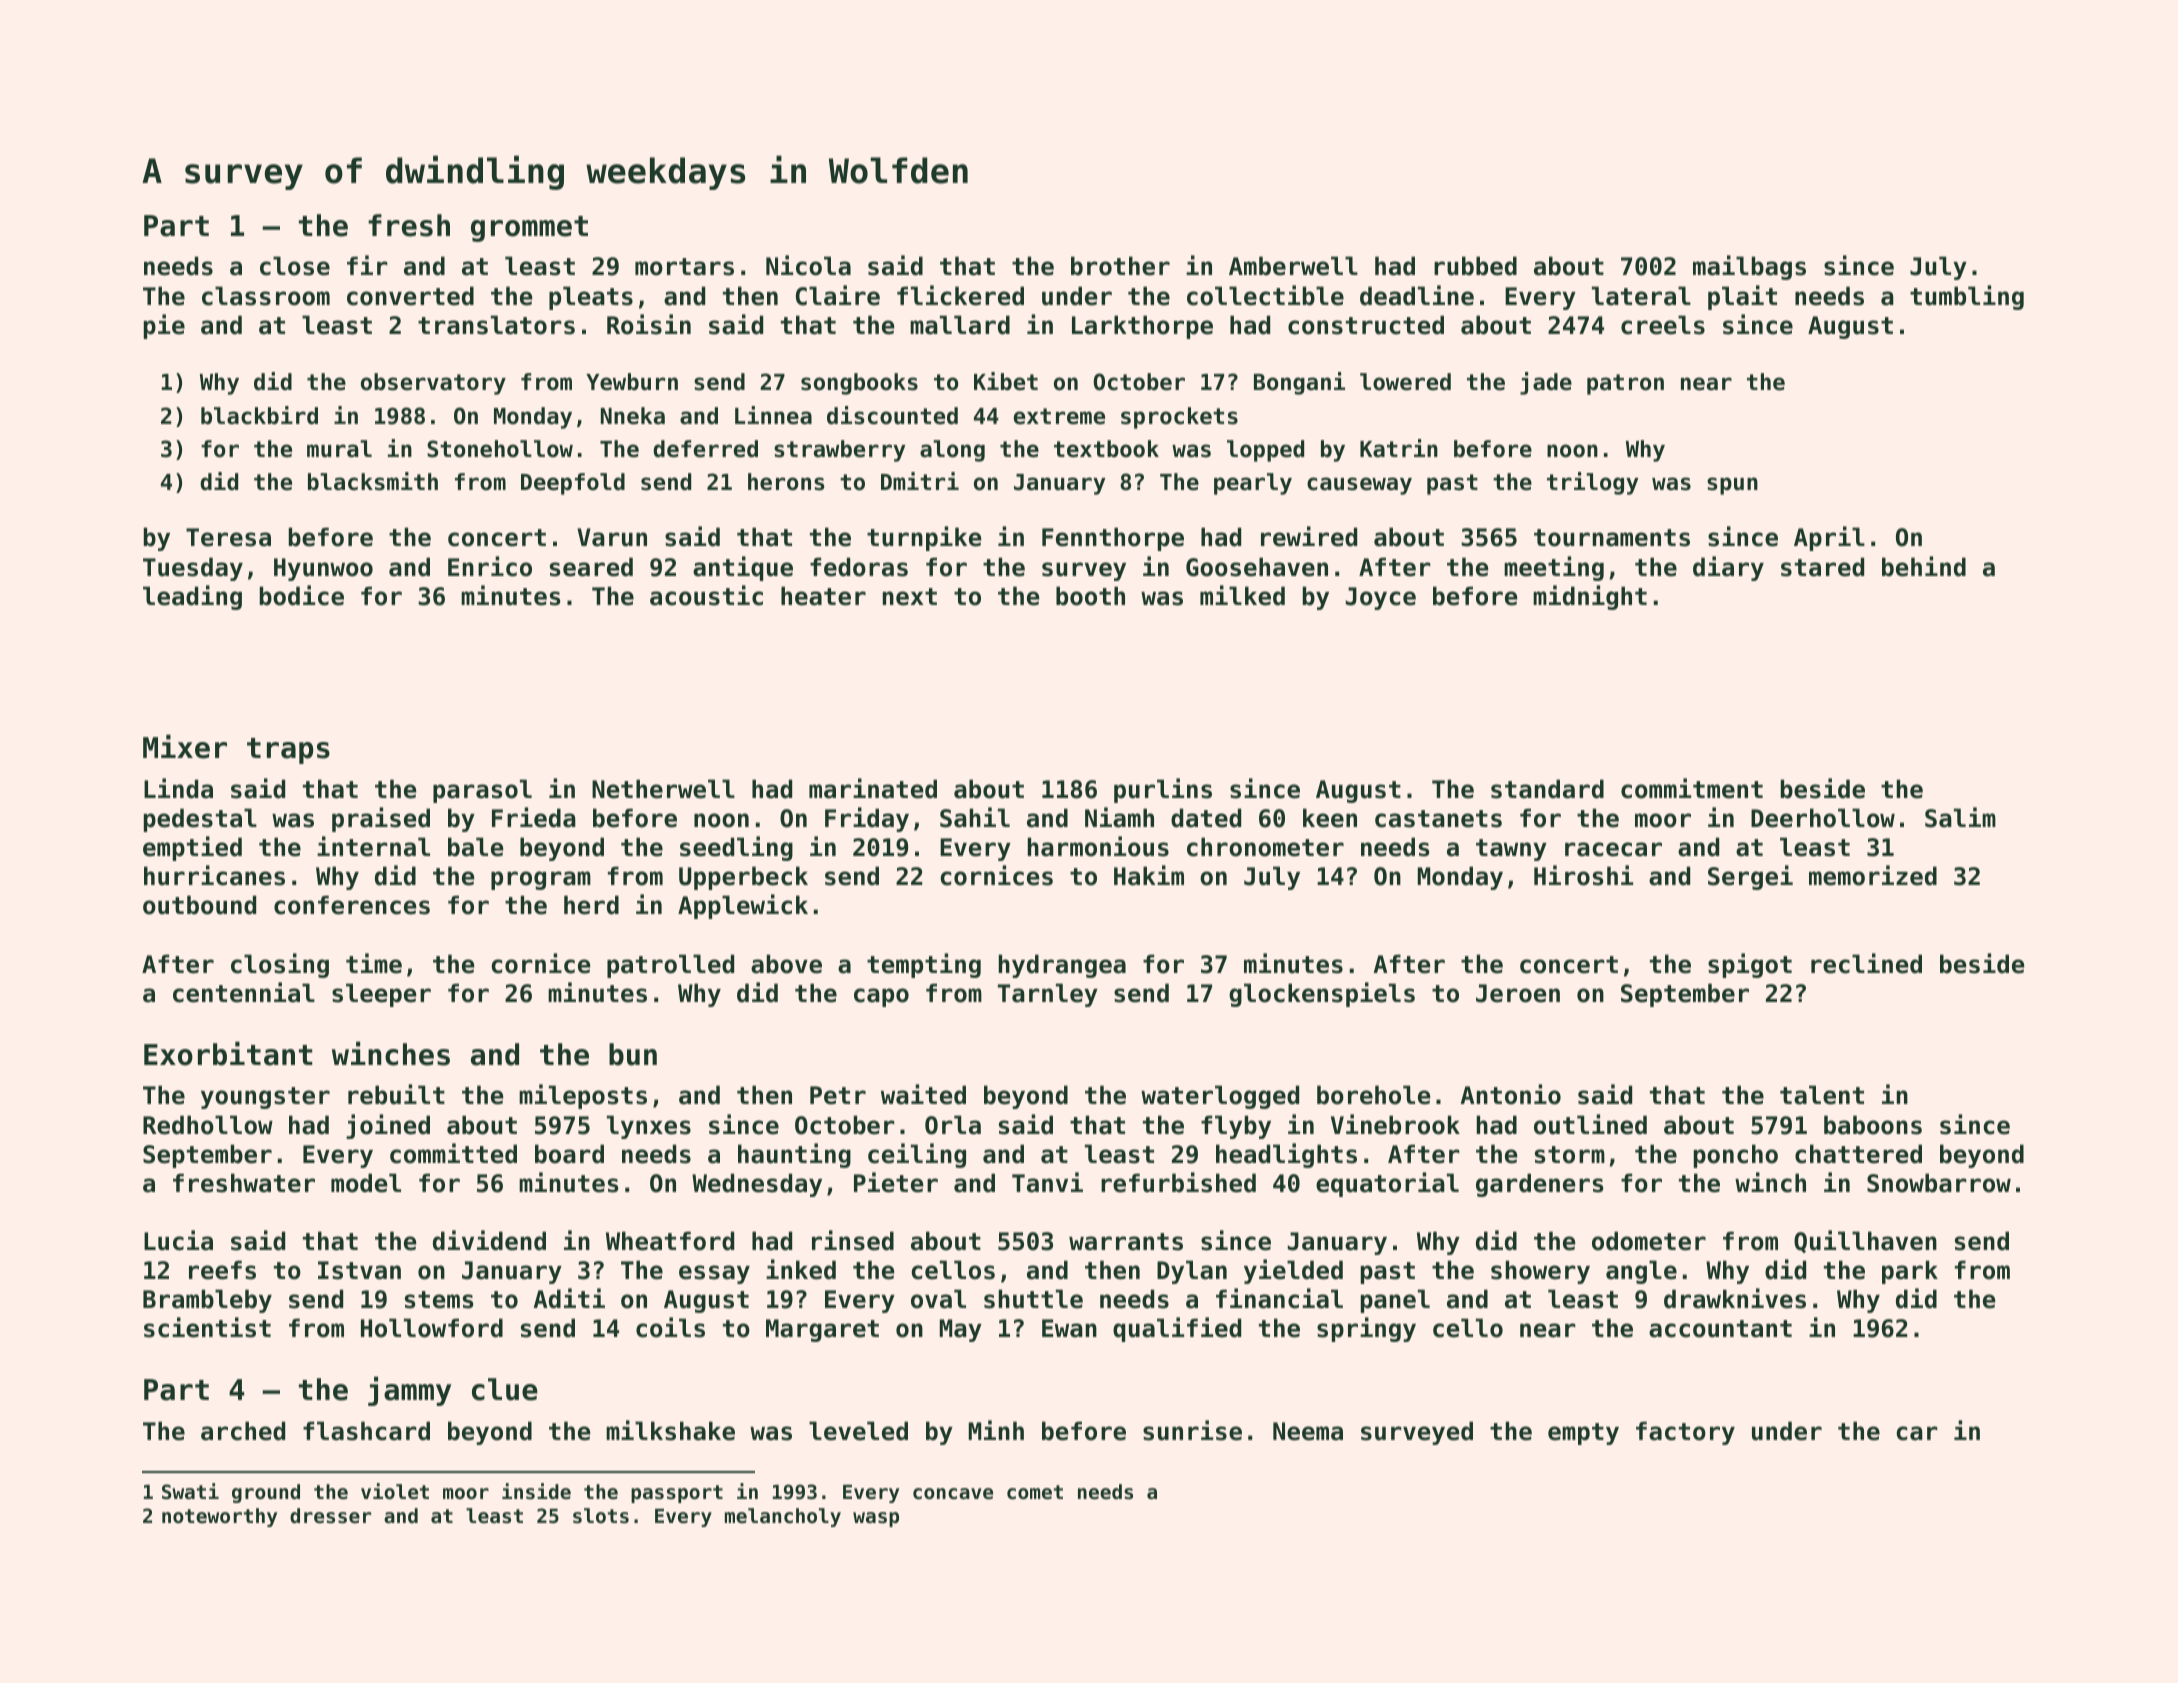  What do you see at coordinates (366, 1183) in the screenshot?
I see `model` at bounding box center [366, 1183].
